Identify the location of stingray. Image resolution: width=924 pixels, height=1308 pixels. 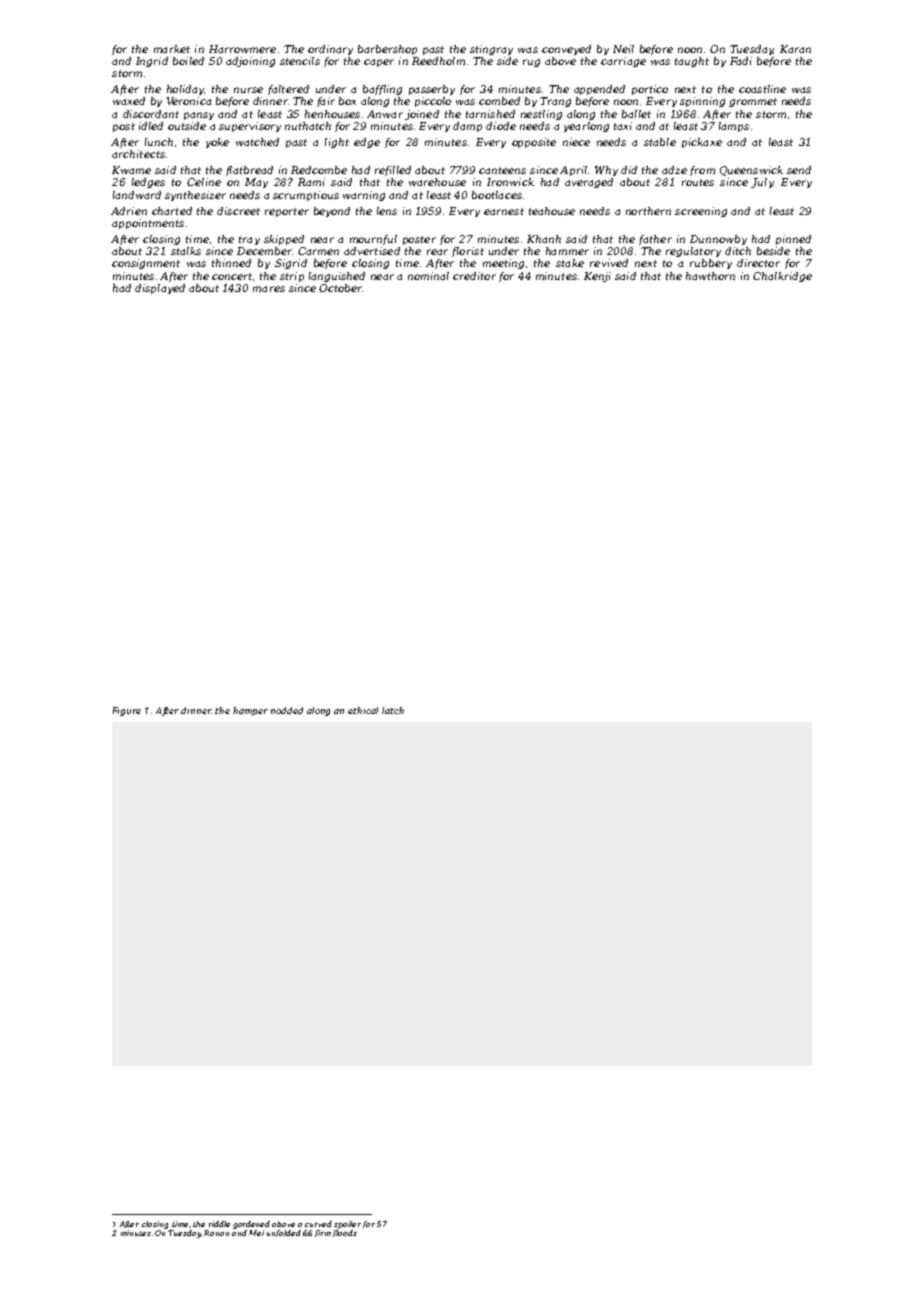
(491, 50).
